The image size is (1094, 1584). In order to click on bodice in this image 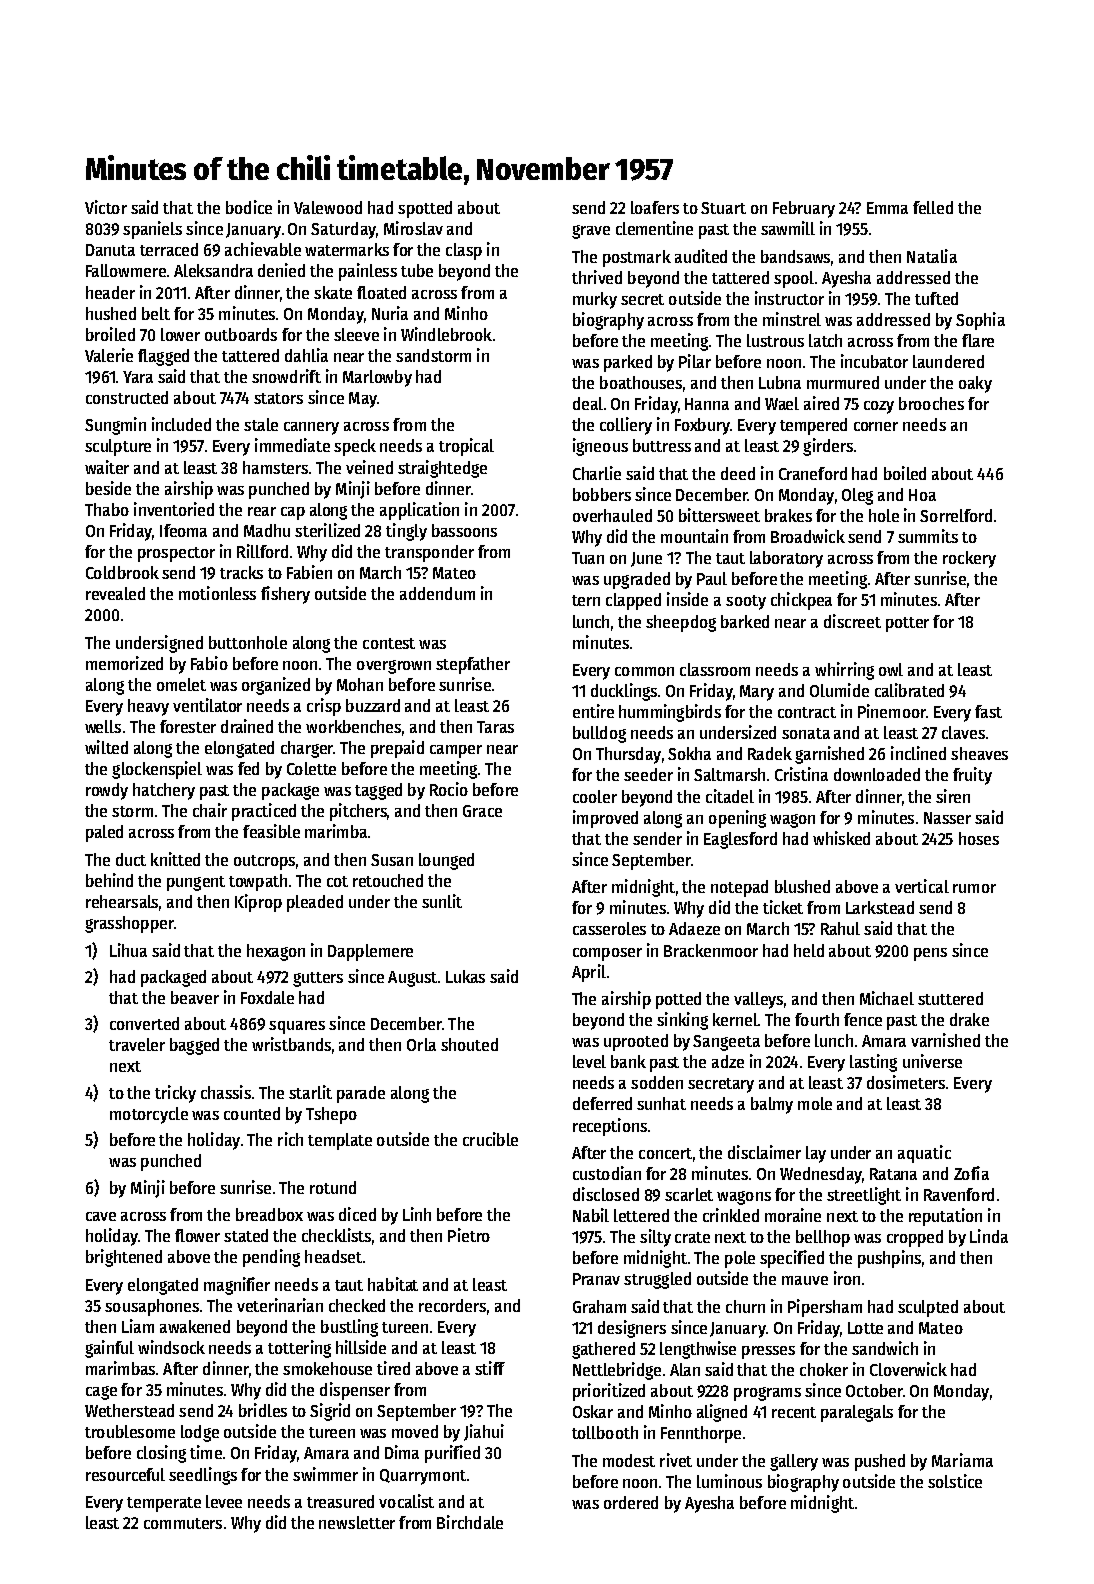, I will do `click(249, 207)`.
